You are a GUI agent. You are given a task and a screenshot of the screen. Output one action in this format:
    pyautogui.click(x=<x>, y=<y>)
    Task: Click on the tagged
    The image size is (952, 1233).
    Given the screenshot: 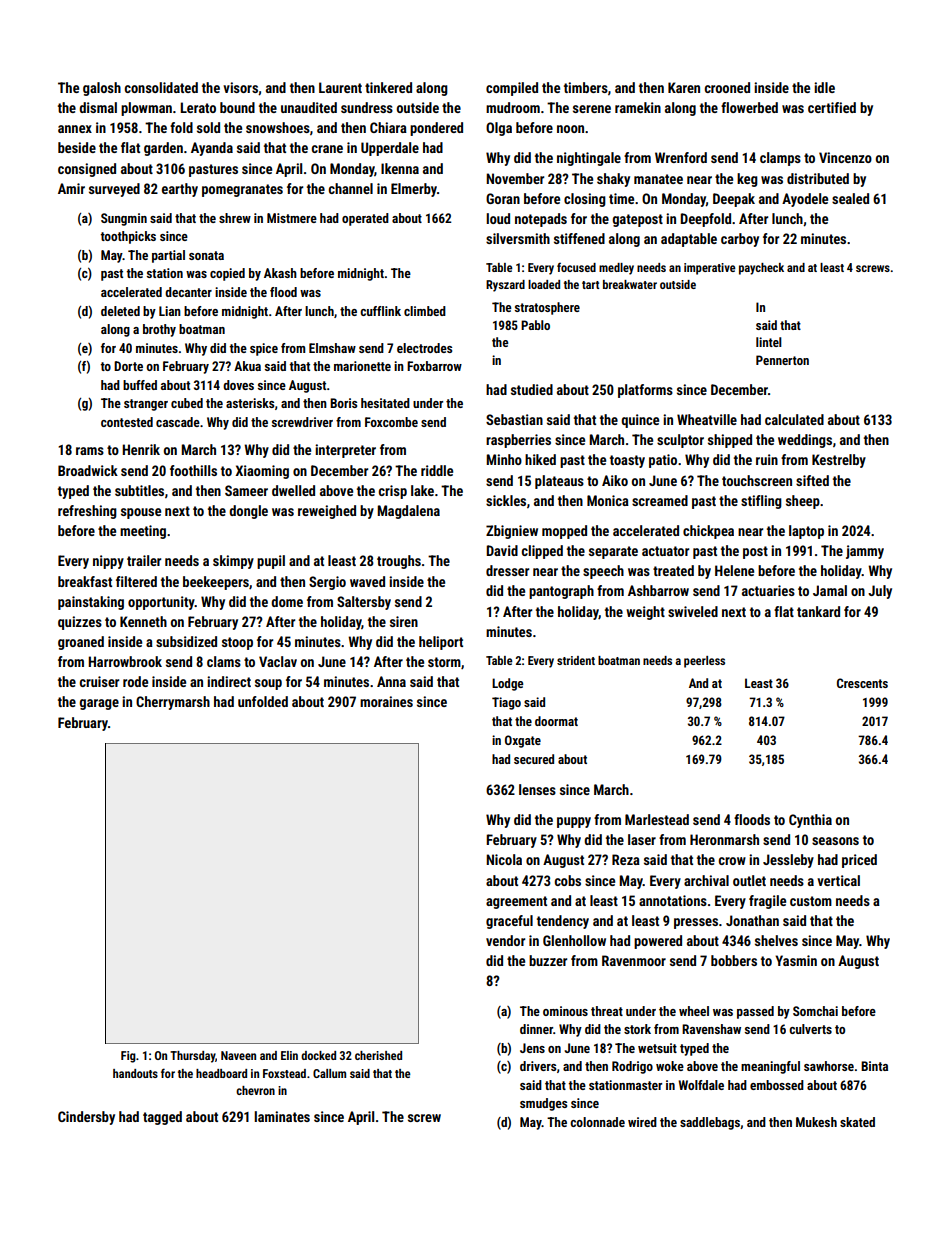 What is the action you would take?
    pyautogui.click(x=162, y=1118)
